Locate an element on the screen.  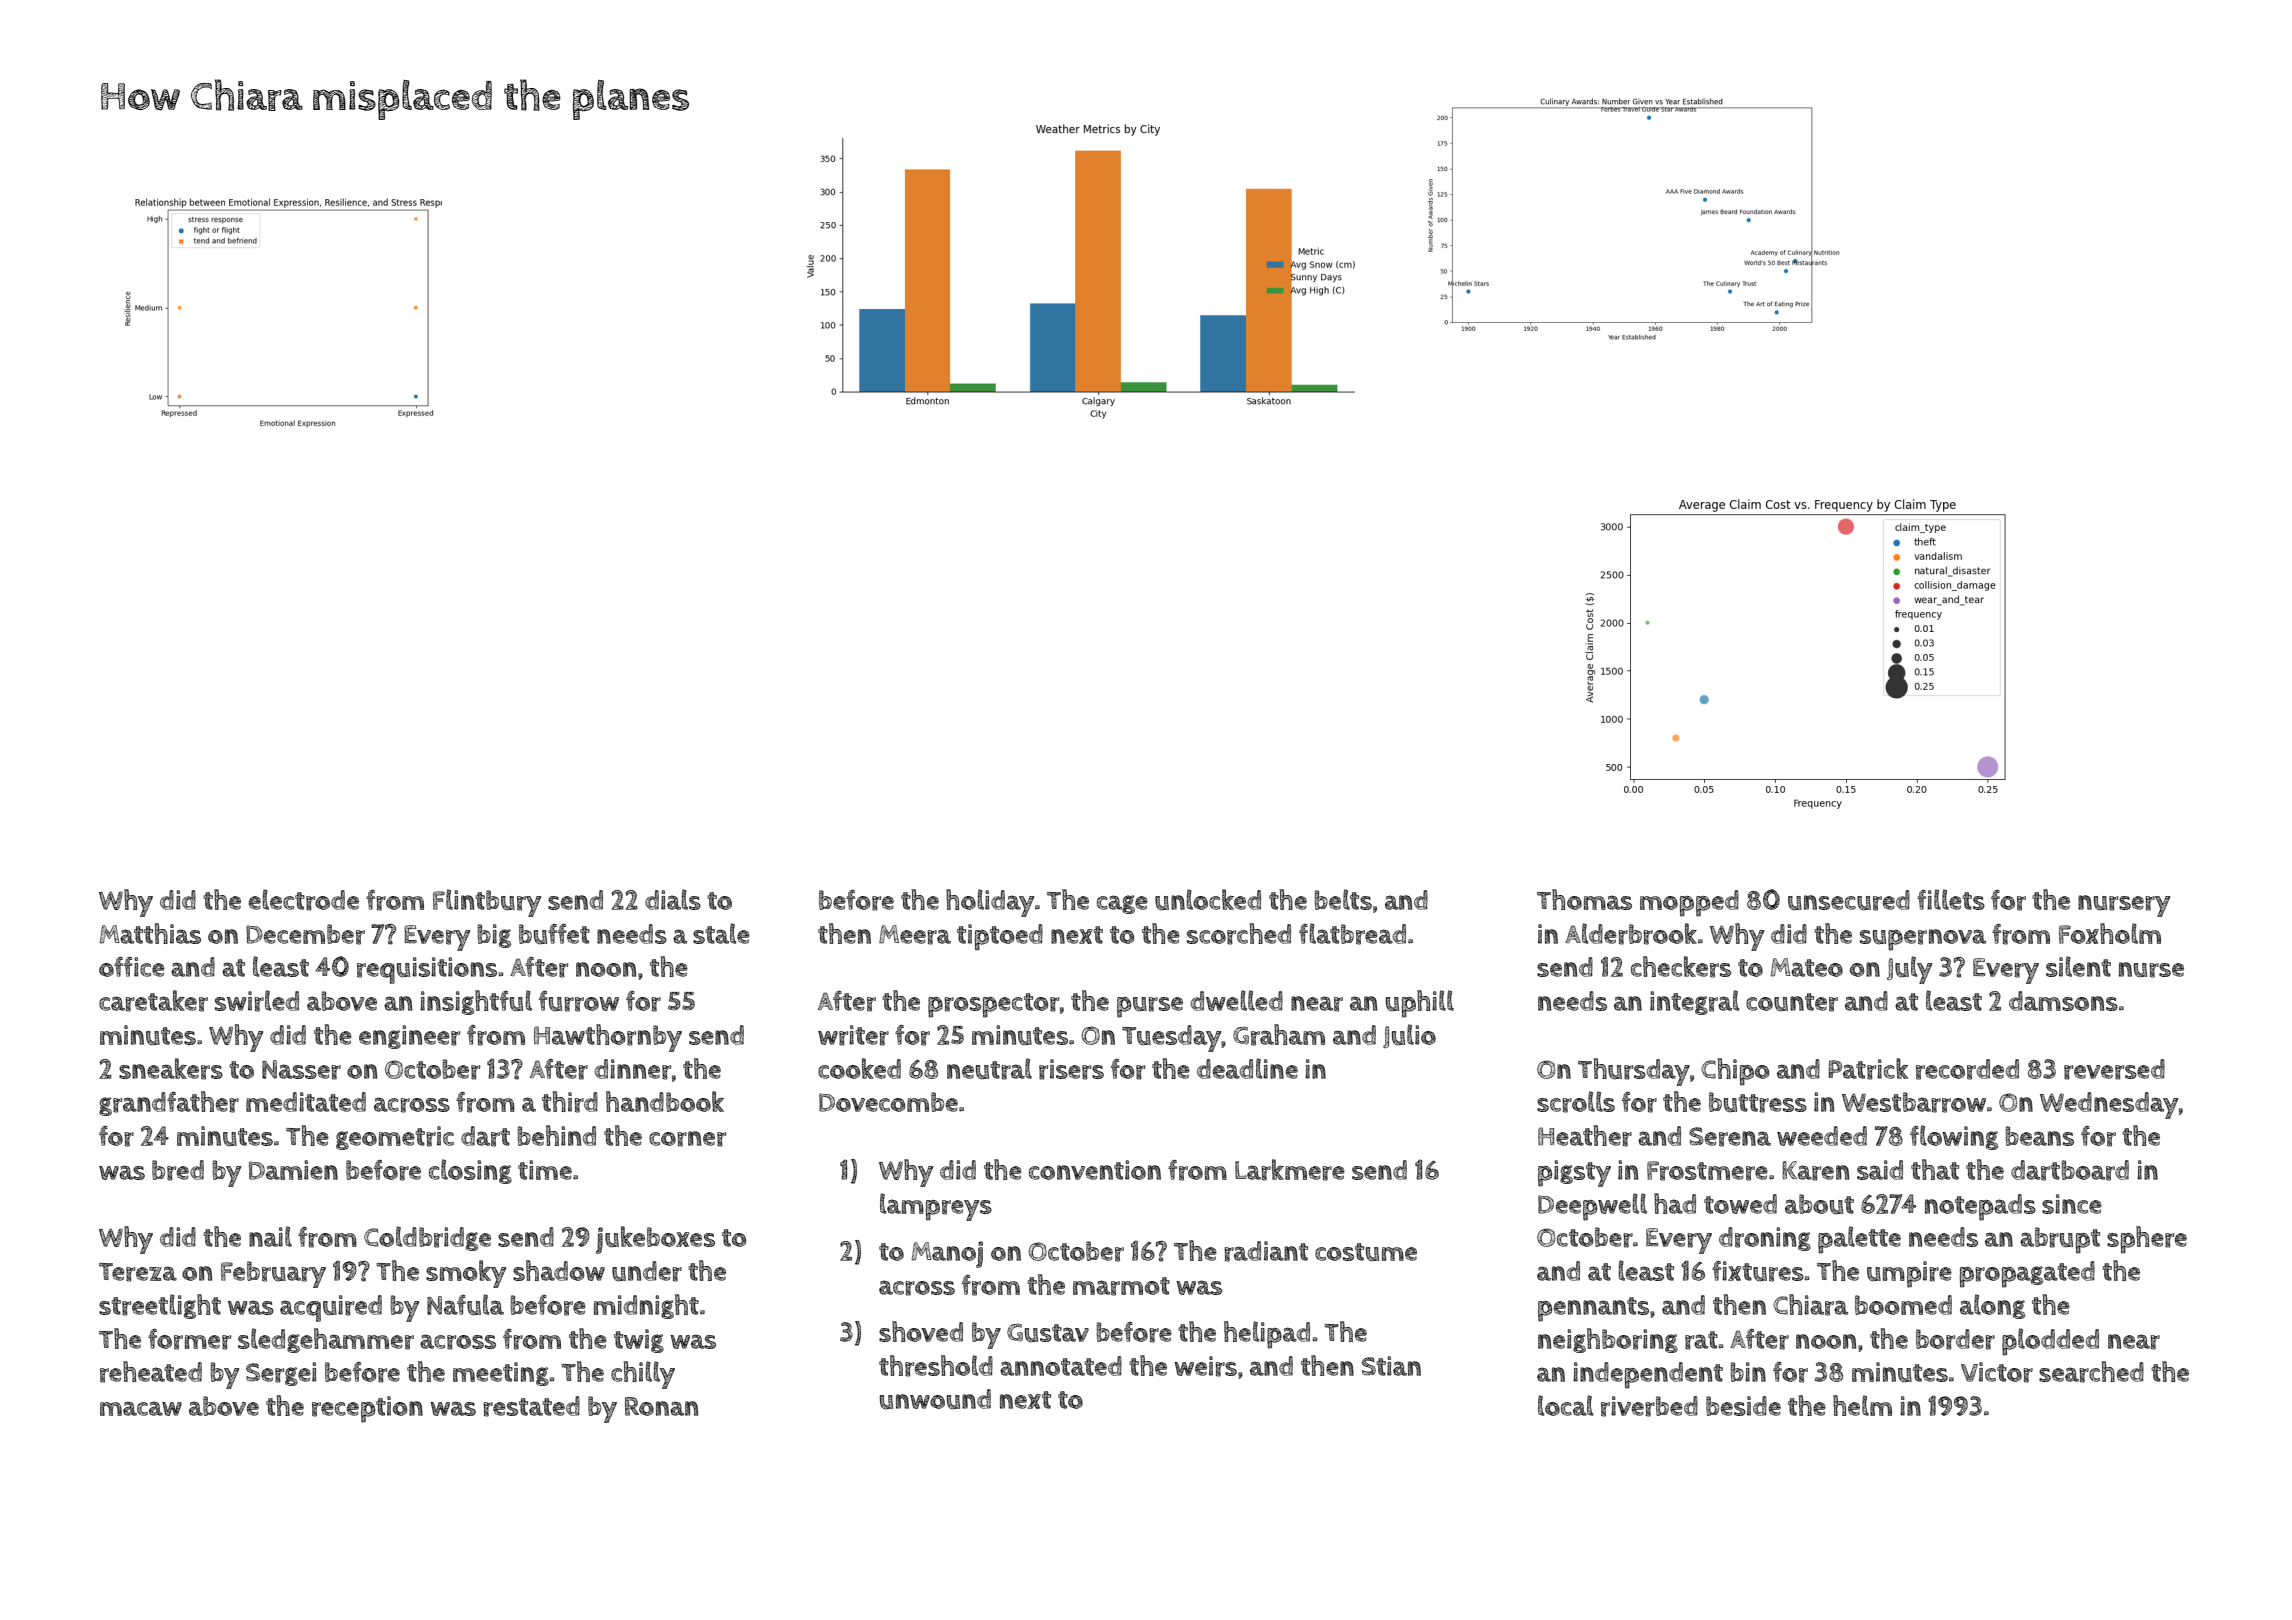
unwound is located at coordinates (935, 1399).
